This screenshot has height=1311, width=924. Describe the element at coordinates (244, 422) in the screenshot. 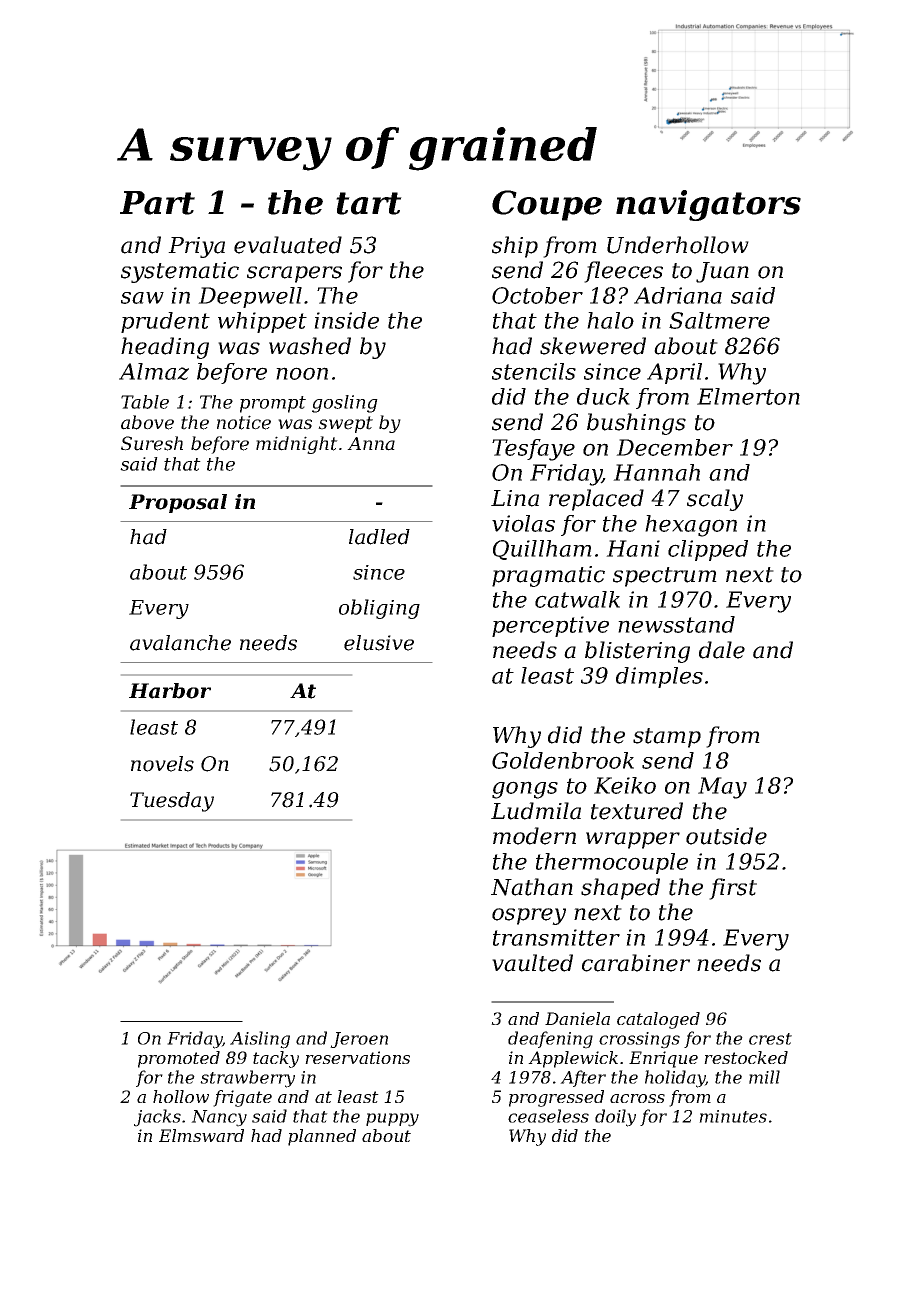

I see `notice` at that location.
